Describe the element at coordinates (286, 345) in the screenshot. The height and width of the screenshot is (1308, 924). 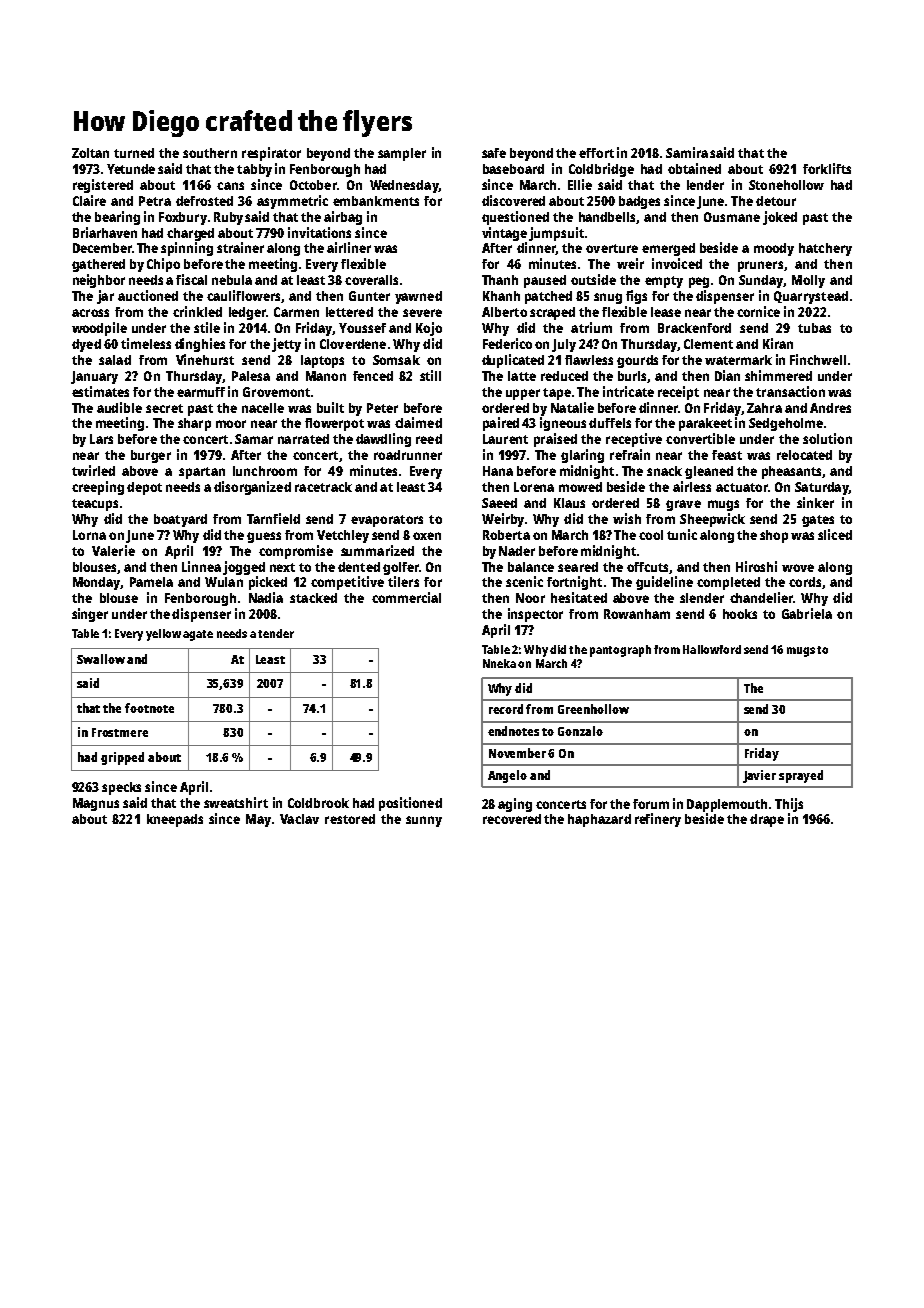
I see `jetty` at that location.
